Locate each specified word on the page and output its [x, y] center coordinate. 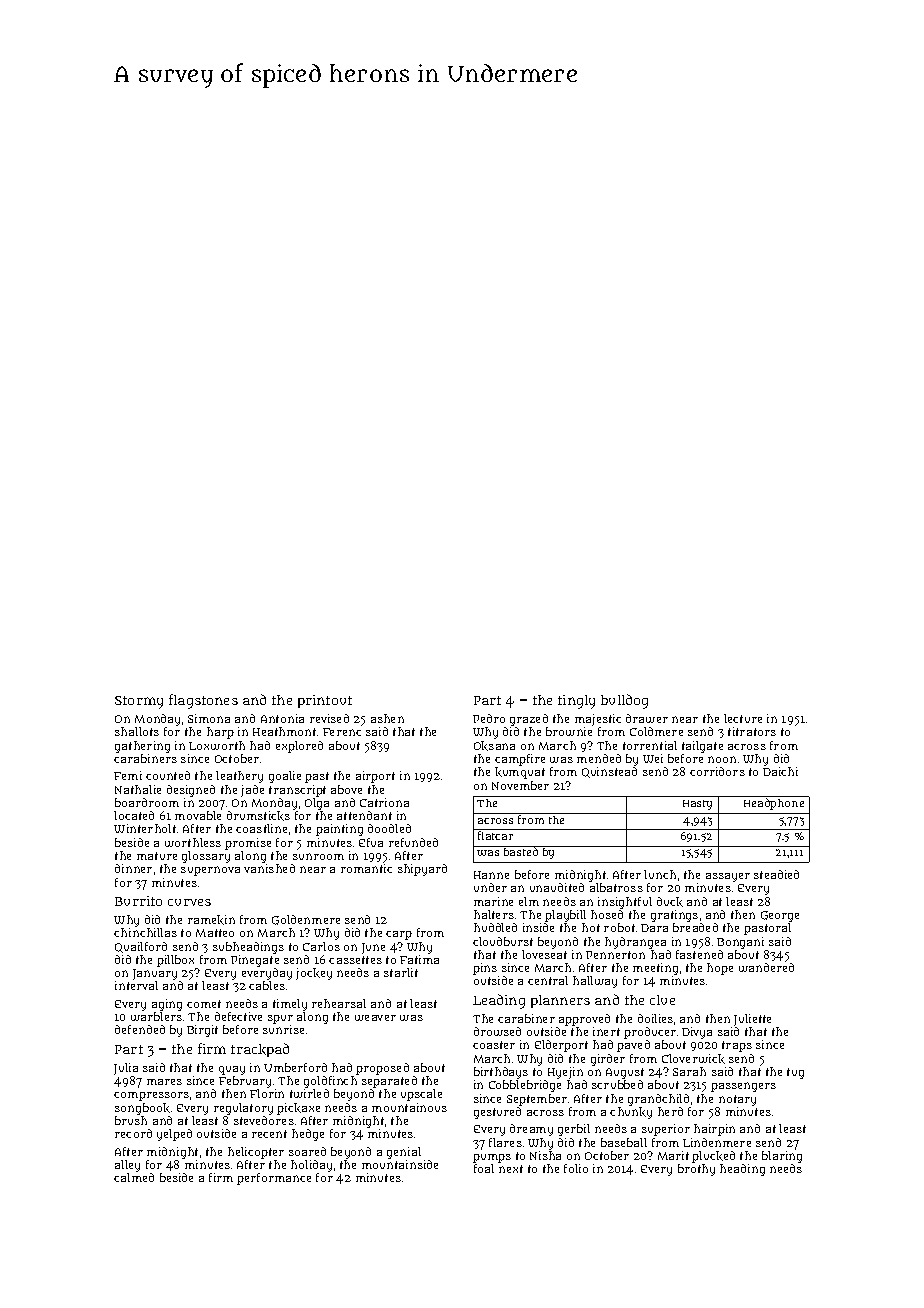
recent [269, 1134]
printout [325, 701]
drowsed [497, 1031]
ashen [387, 718]
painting [339, 830]
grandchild [658, 1100]
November [520, 785]
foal [484, 1168]
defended [140, 1029]
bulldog [624, 701]
